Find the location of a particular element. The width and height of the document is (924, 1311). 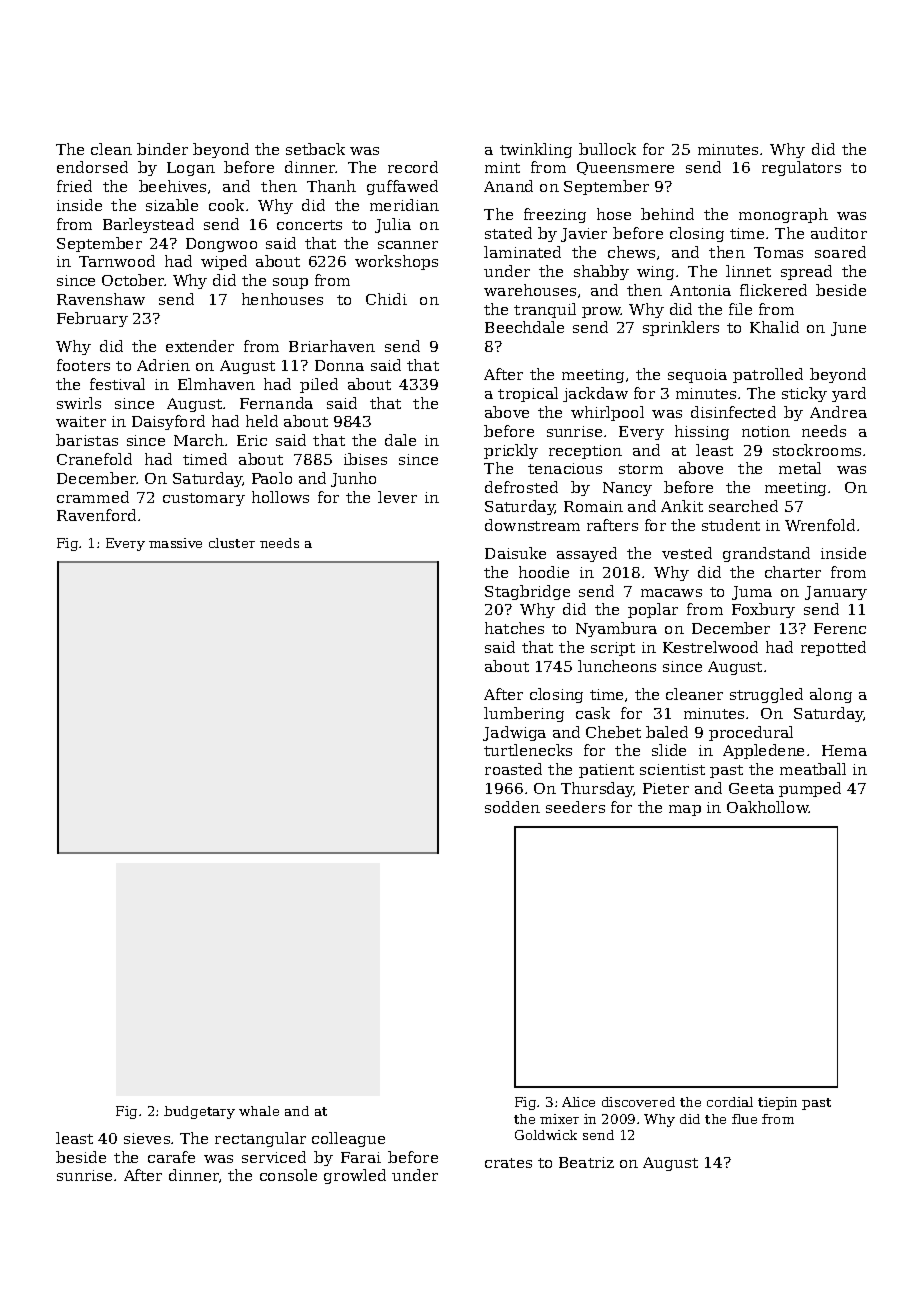

stated is located at coordinates (508, 233).
